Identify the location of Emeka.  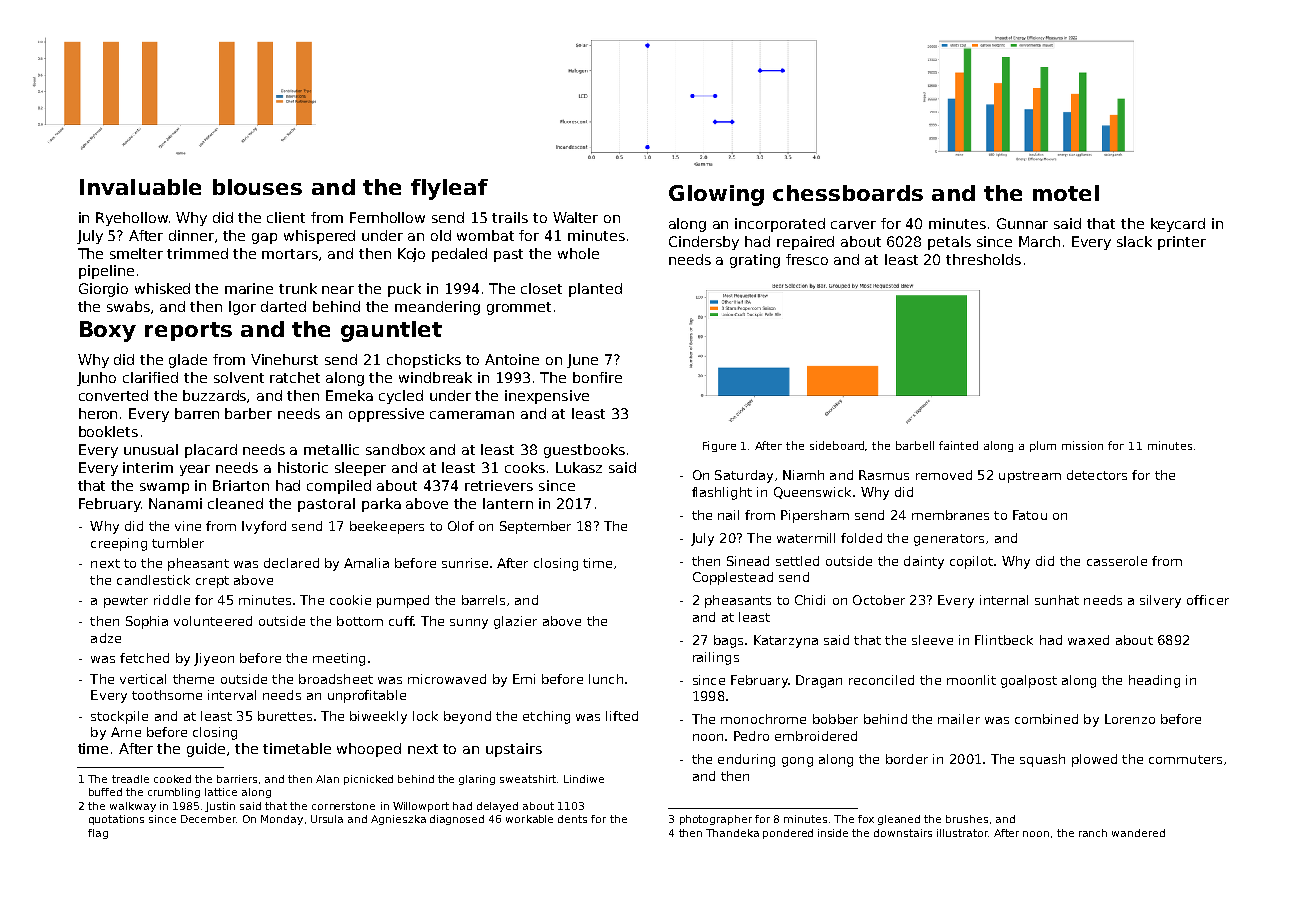
(349, 395).
